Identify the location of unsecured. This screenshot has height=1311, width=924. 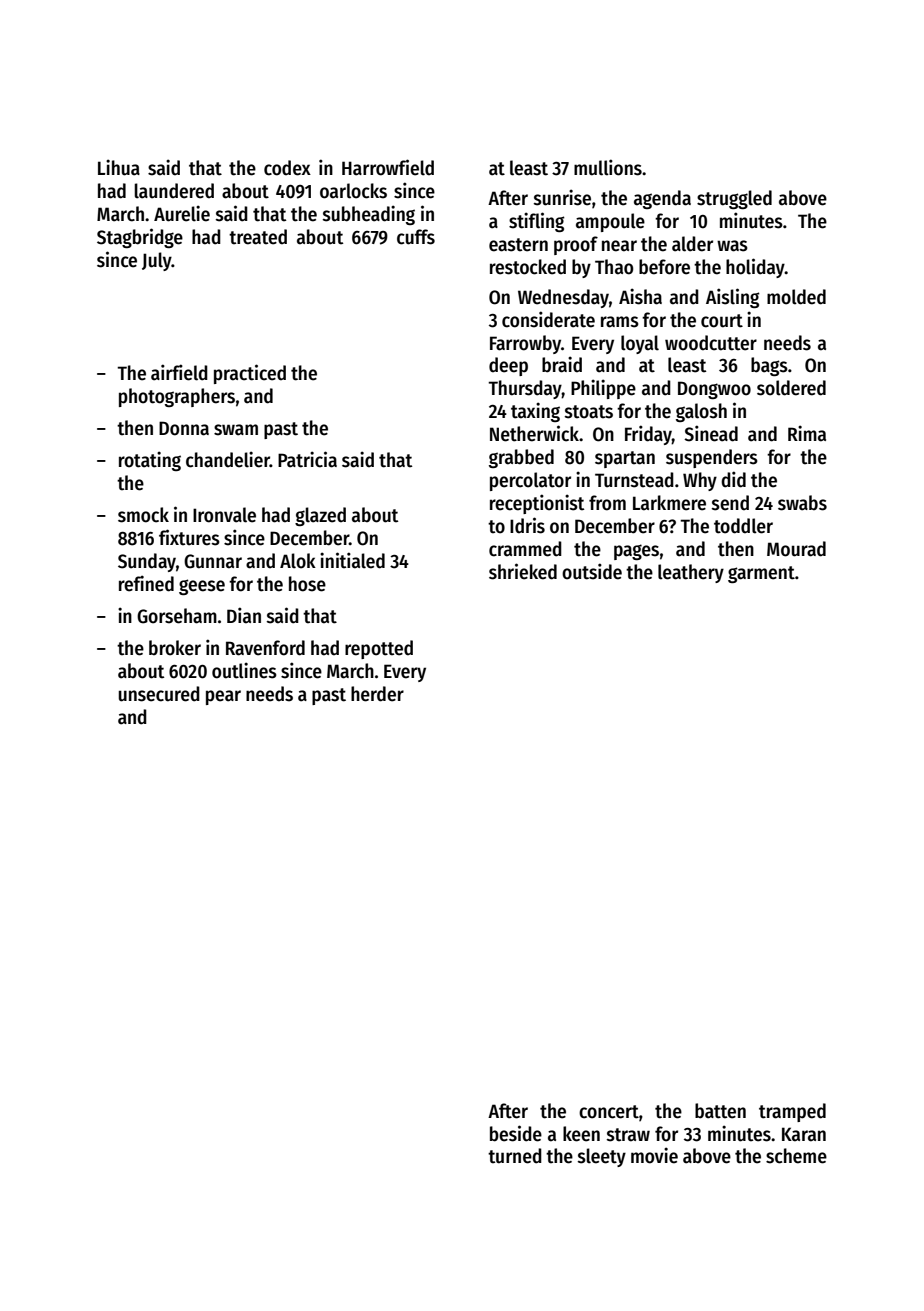
(159, 694).
